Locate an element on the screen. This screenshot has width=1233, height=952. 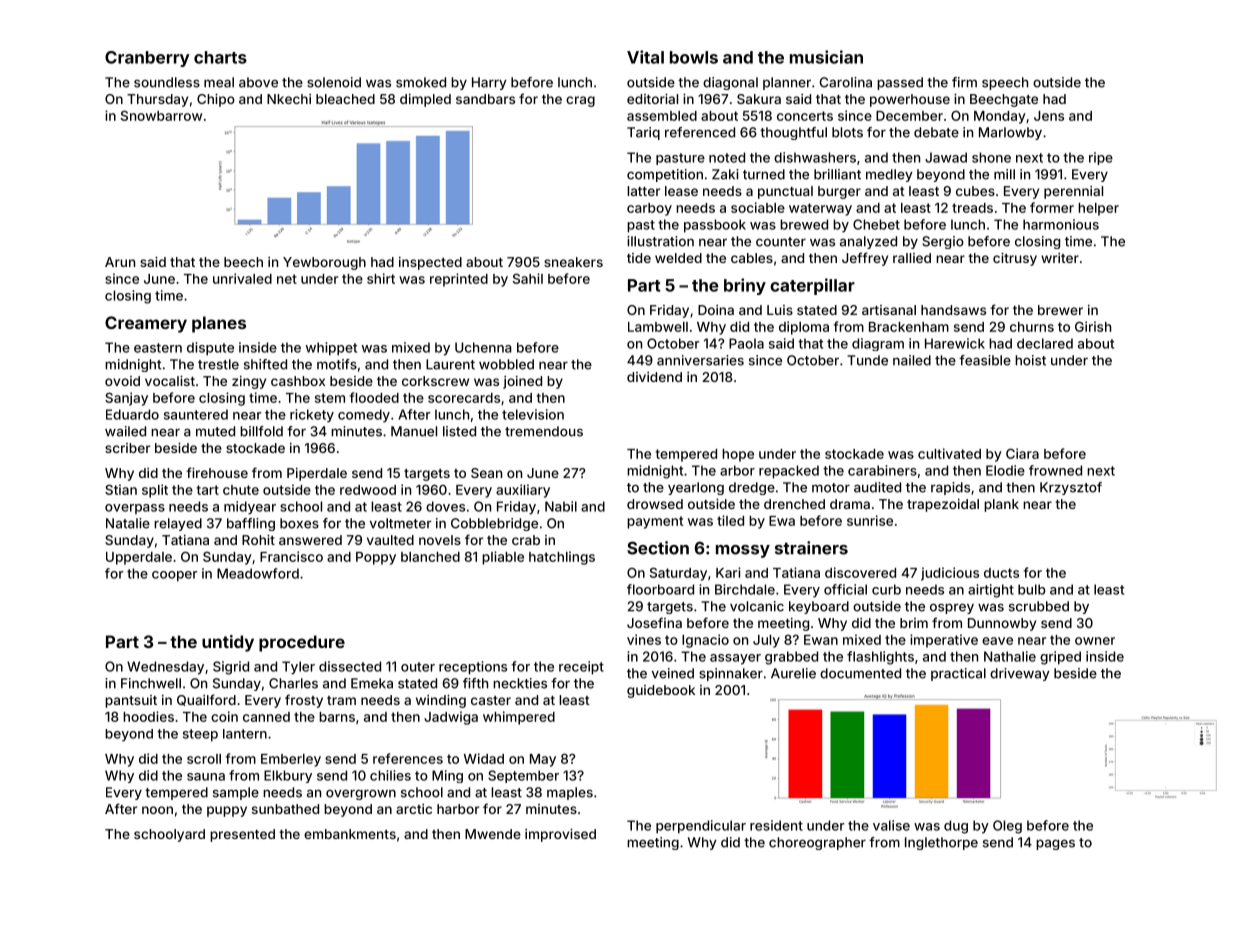
driveway is located at coordinates (1020, 674).
